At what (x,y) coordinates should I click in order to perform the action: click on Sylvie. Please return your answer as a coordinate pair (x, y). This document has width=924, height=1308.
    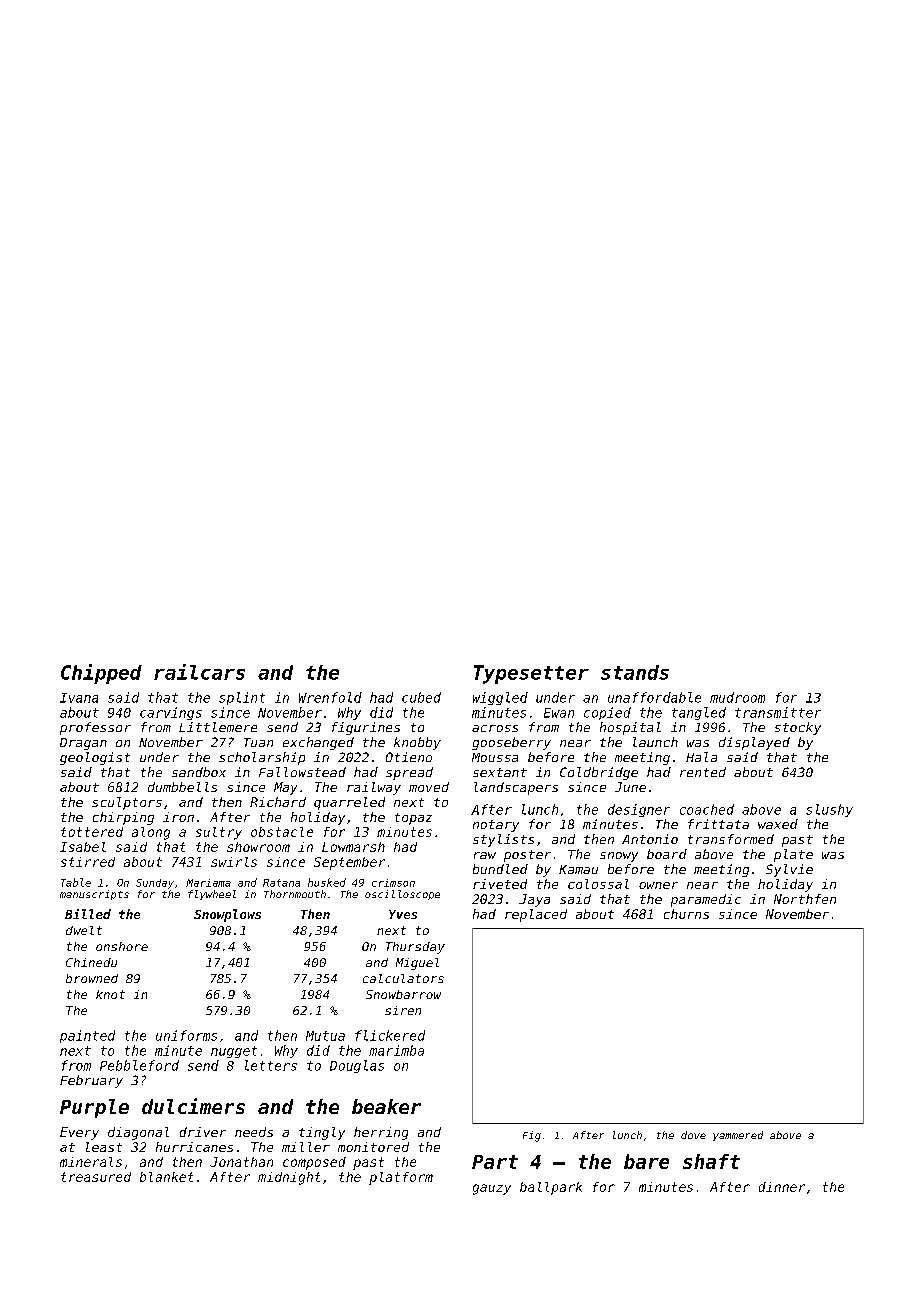
    Looking at the image, I should click on (789, 870).
